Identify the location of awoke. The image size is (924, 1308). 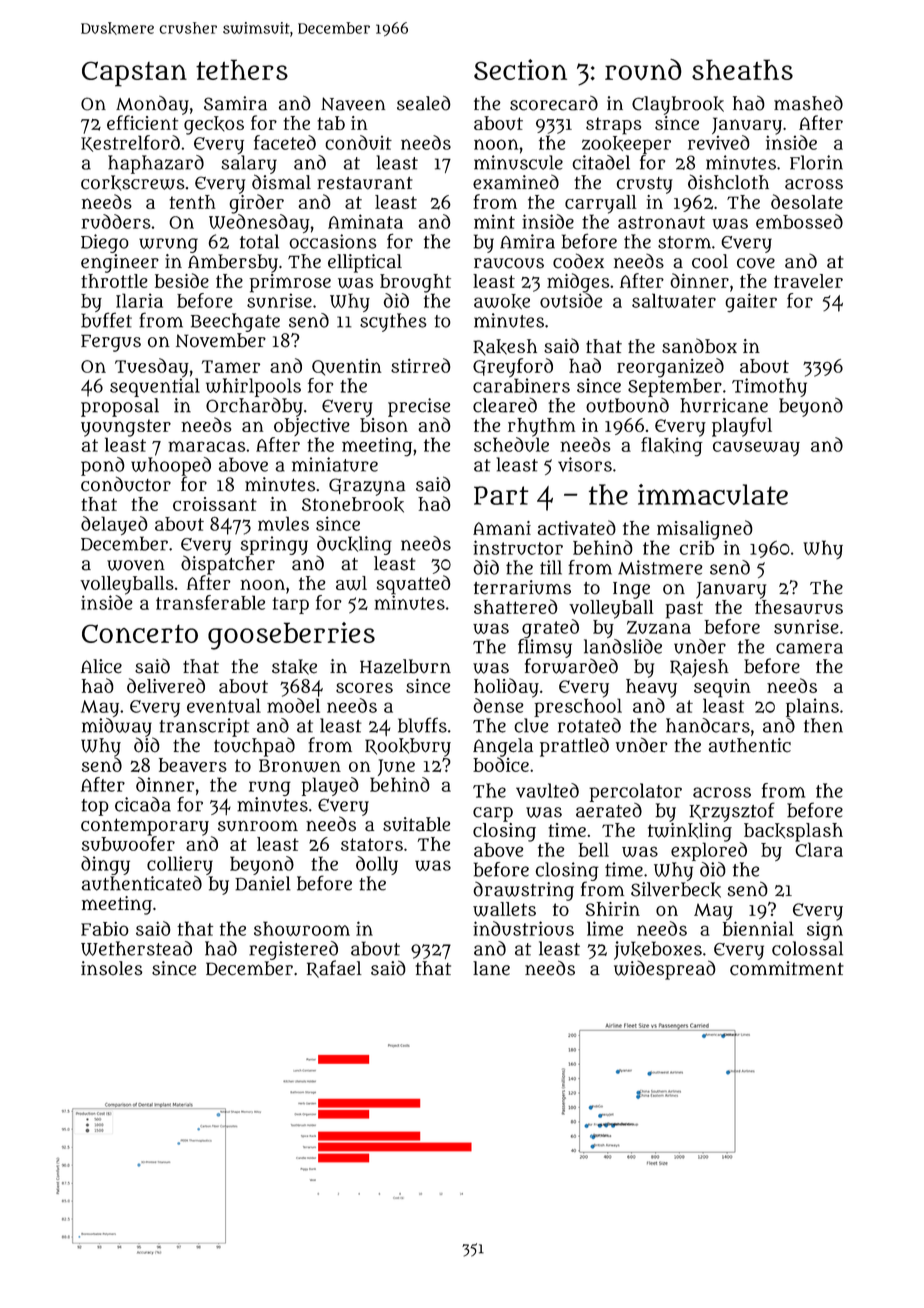
(502, 301).
